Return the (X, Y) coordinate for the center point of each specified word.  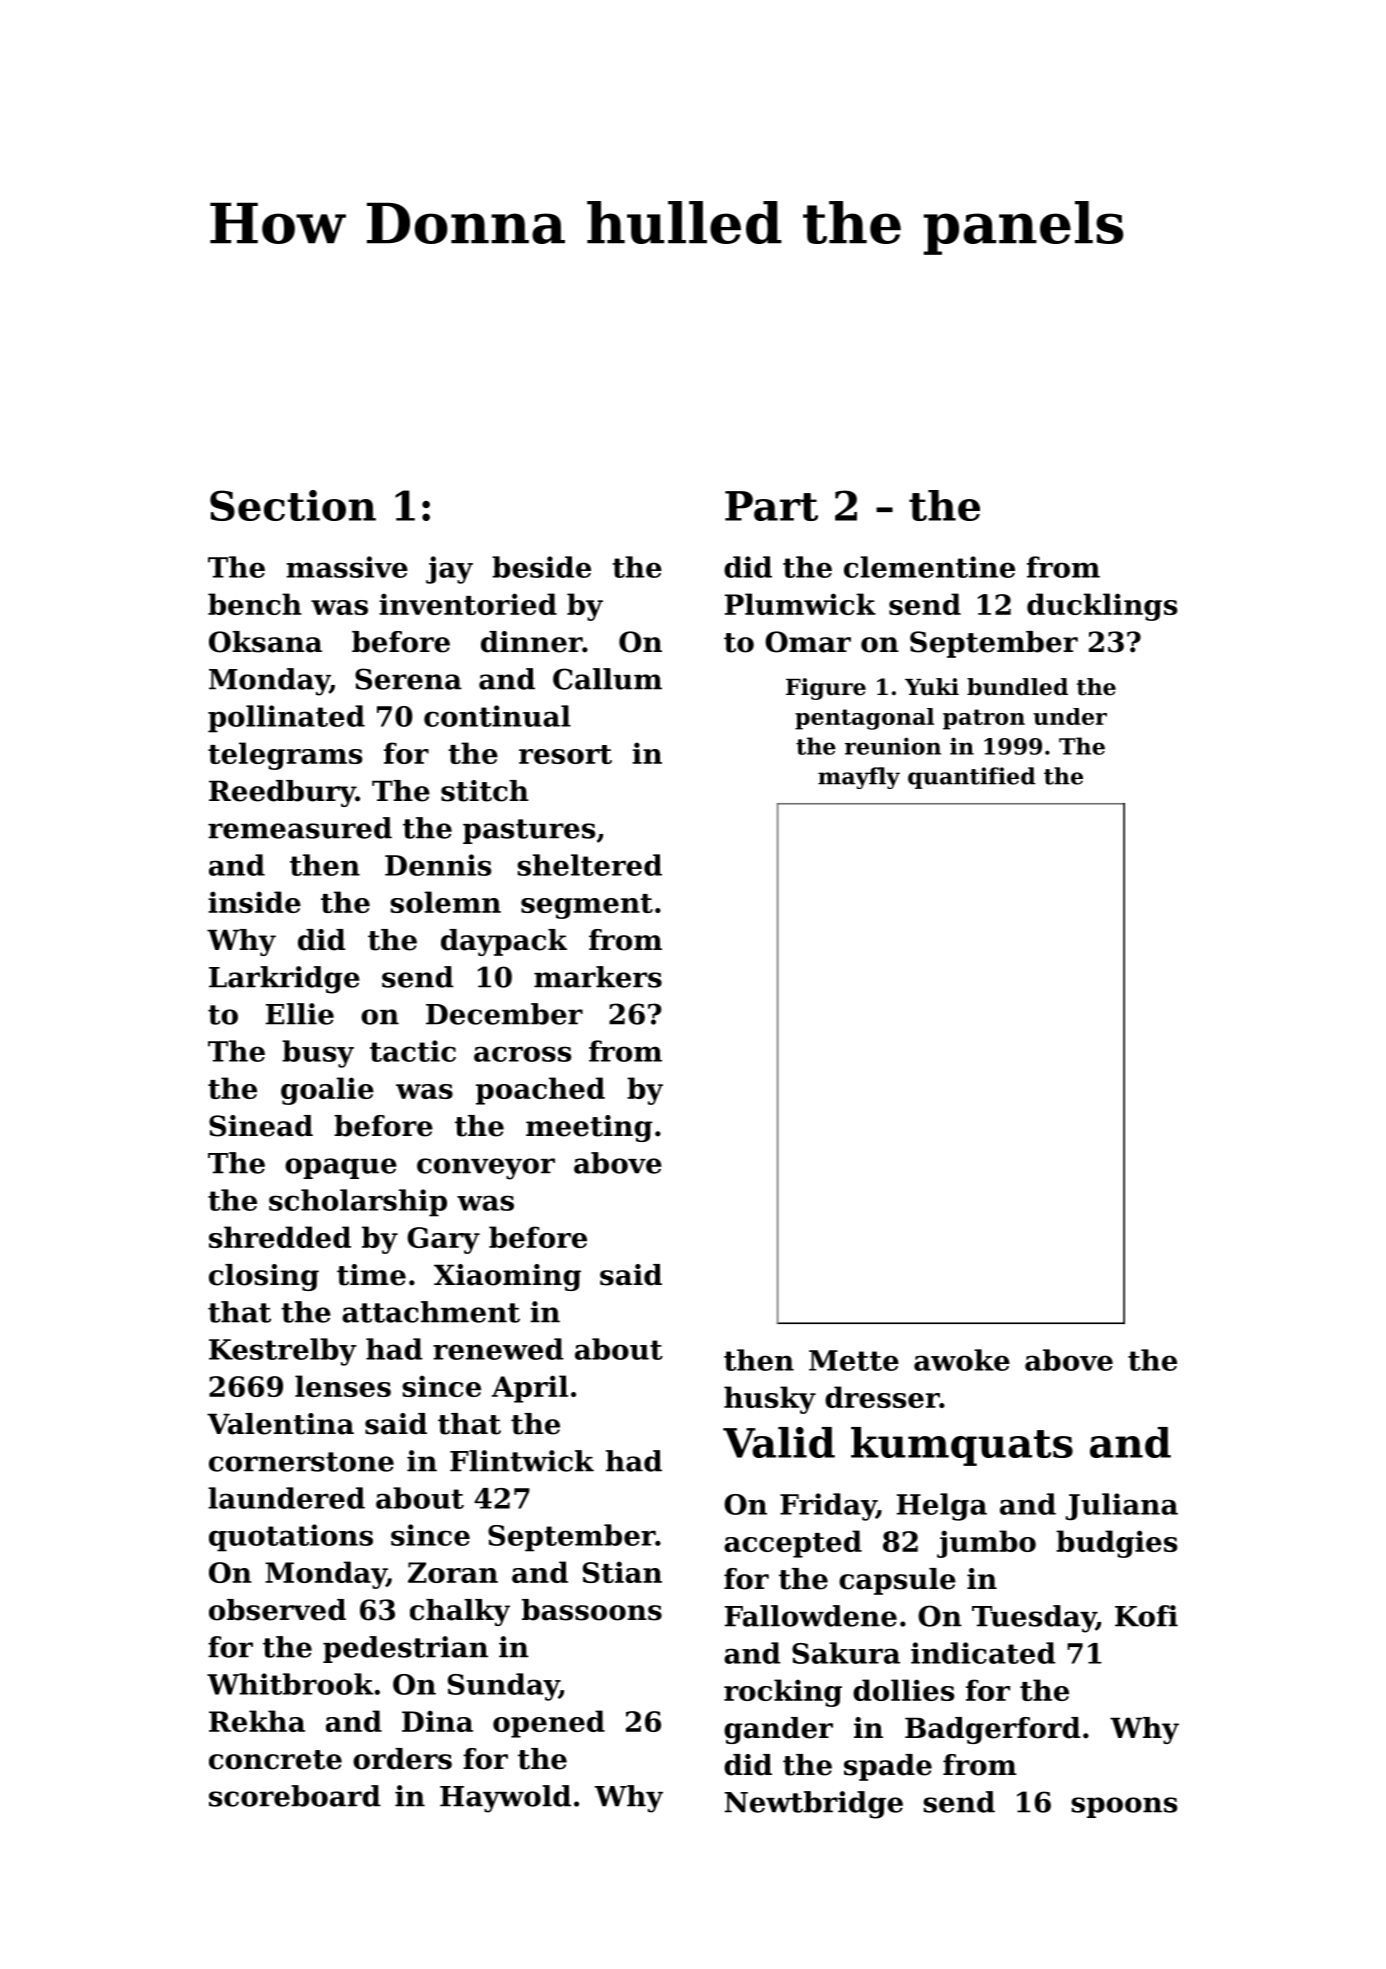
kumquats (962, 1446)
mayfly (859, 778)
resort (565, 754)
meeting (589, 1128)
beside (541, 567)
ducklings (1102, 607)
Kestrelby (283, 1352)
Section (293, 505)
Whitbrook (290, 1684)
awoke (962, 1360)
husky (770, 1400)
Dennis (438, 865)
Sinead (261, 1126)
